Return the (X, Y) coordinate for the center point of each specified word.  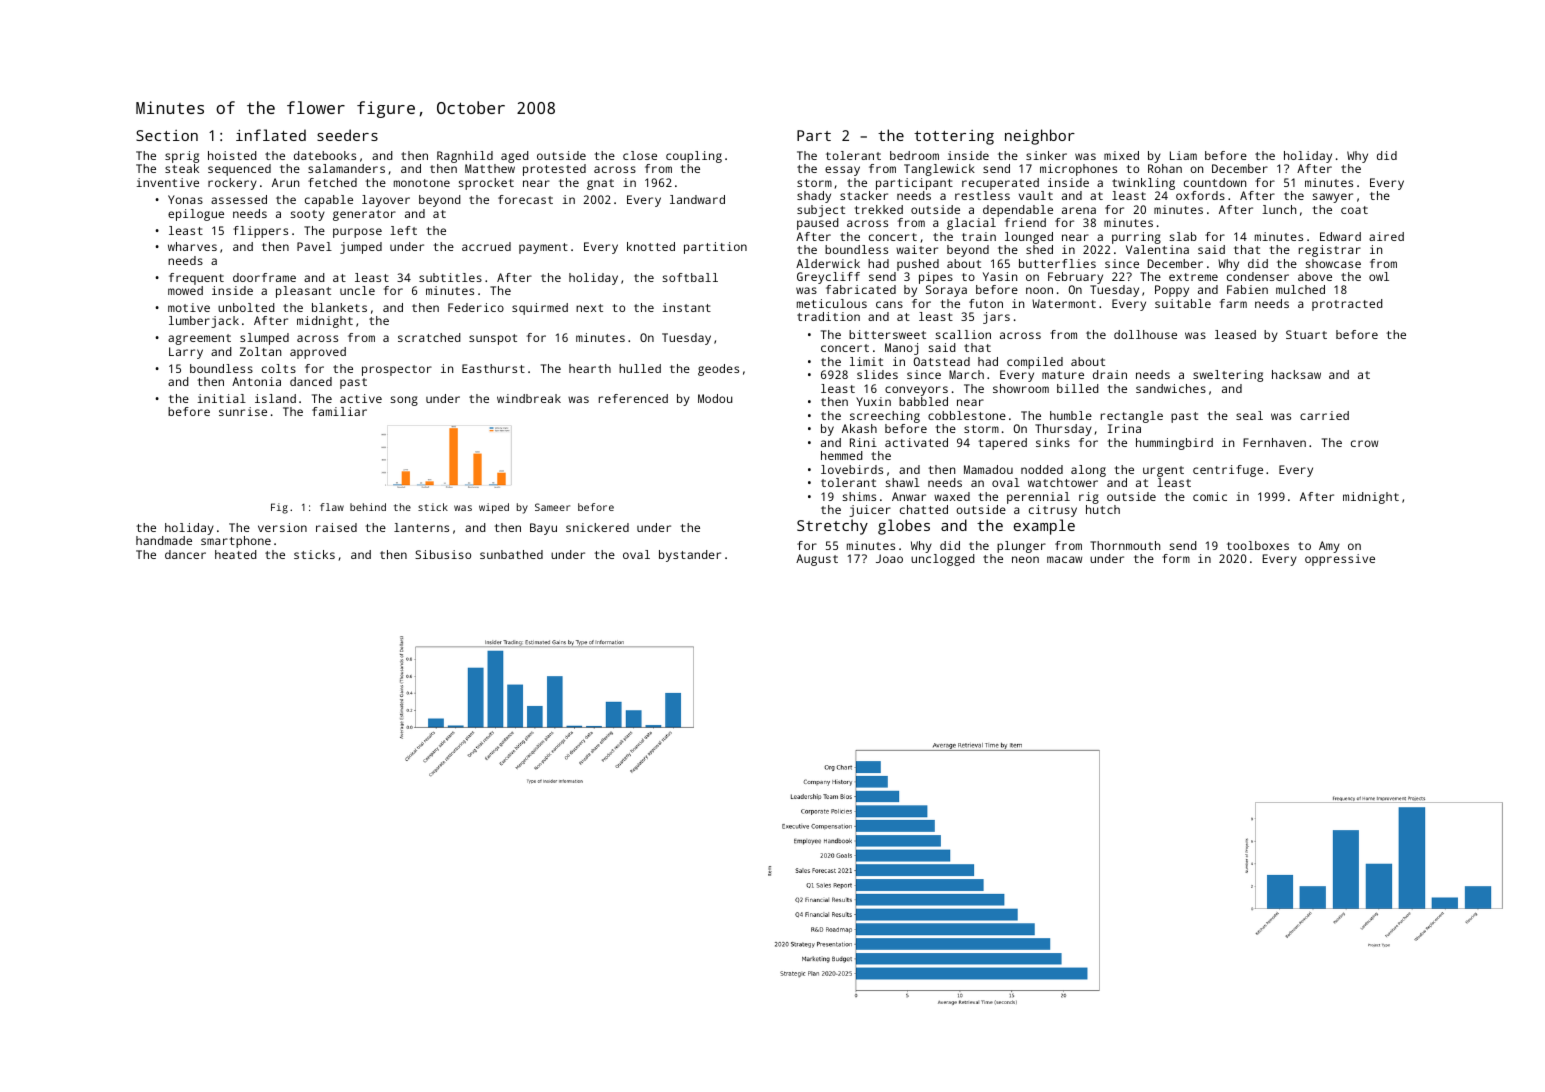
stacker (864, 195)
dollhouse (1145, 334)
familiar (339, 411)
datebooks (325, 155)
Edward (1340, 236)
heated (236, 554)
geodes (718, 370)
